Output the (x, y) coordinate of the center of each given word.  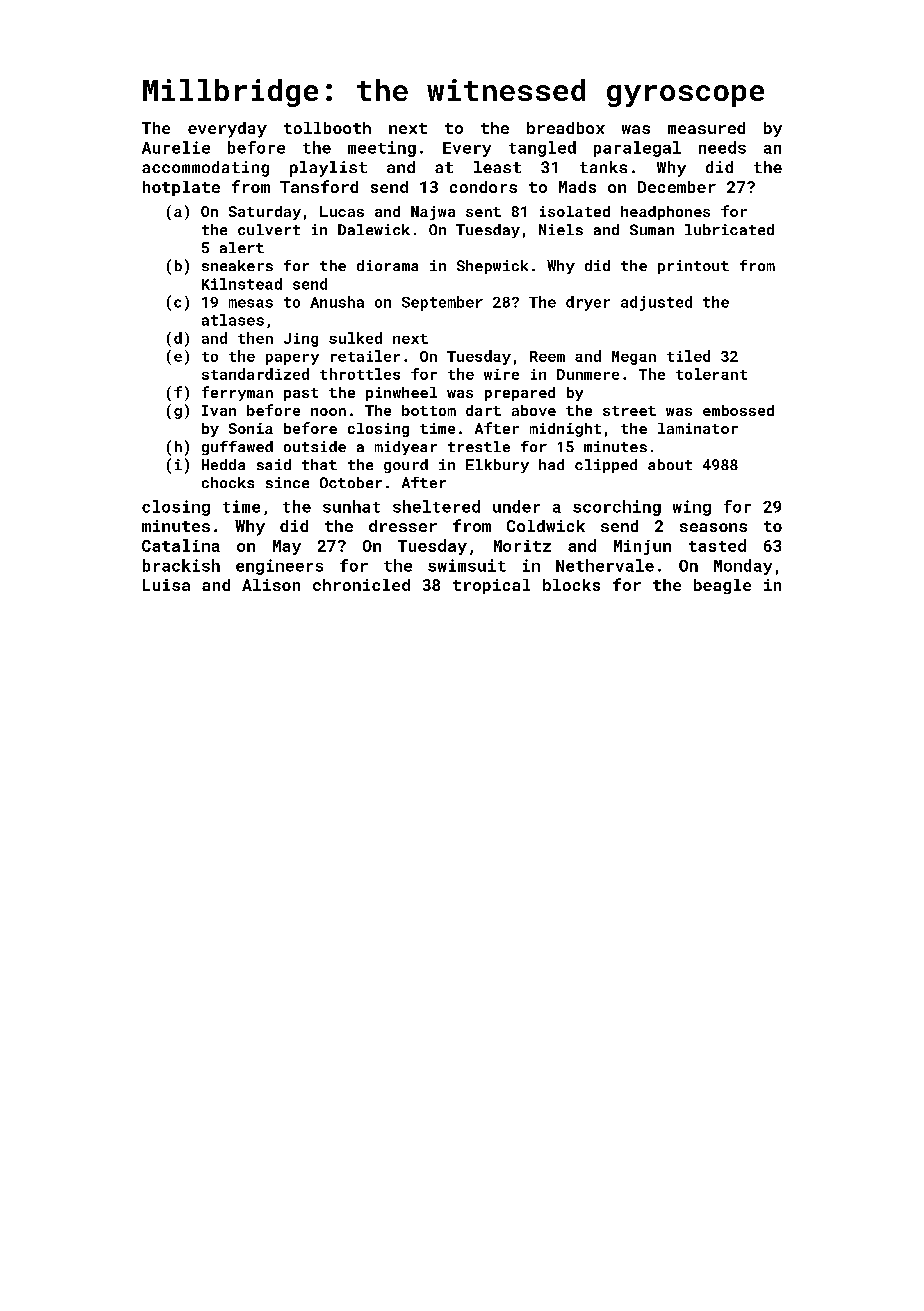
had (551, 464)
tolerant (711, 374)
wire (501, 374)
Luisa (166, 585)
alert (242, 247)
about (670, 464)
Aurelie (176, 147)
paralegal (637, 149)
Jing (301, 340)
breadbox (566, 128)
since (287, 482)
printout (693, 267)
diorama (387, 265)
